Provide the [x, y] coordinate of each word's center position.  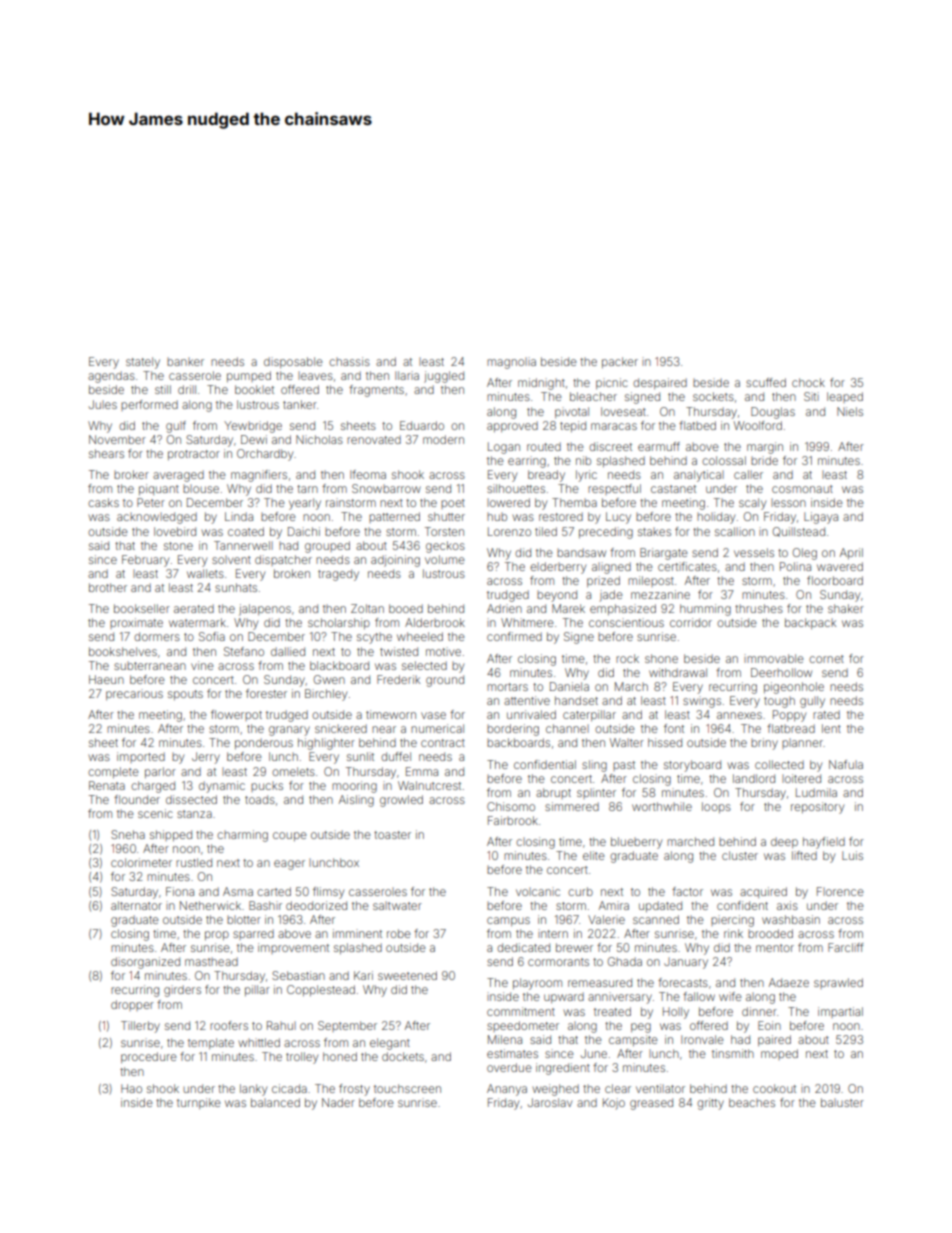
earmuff [659, 446]
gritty [710, 1104]
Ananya [507, 1090]
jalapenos [265, 610]
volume [445, 559]
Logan [504, 448]
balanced [275, 1102]
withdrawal [678, 672]
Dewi [254, 439]
